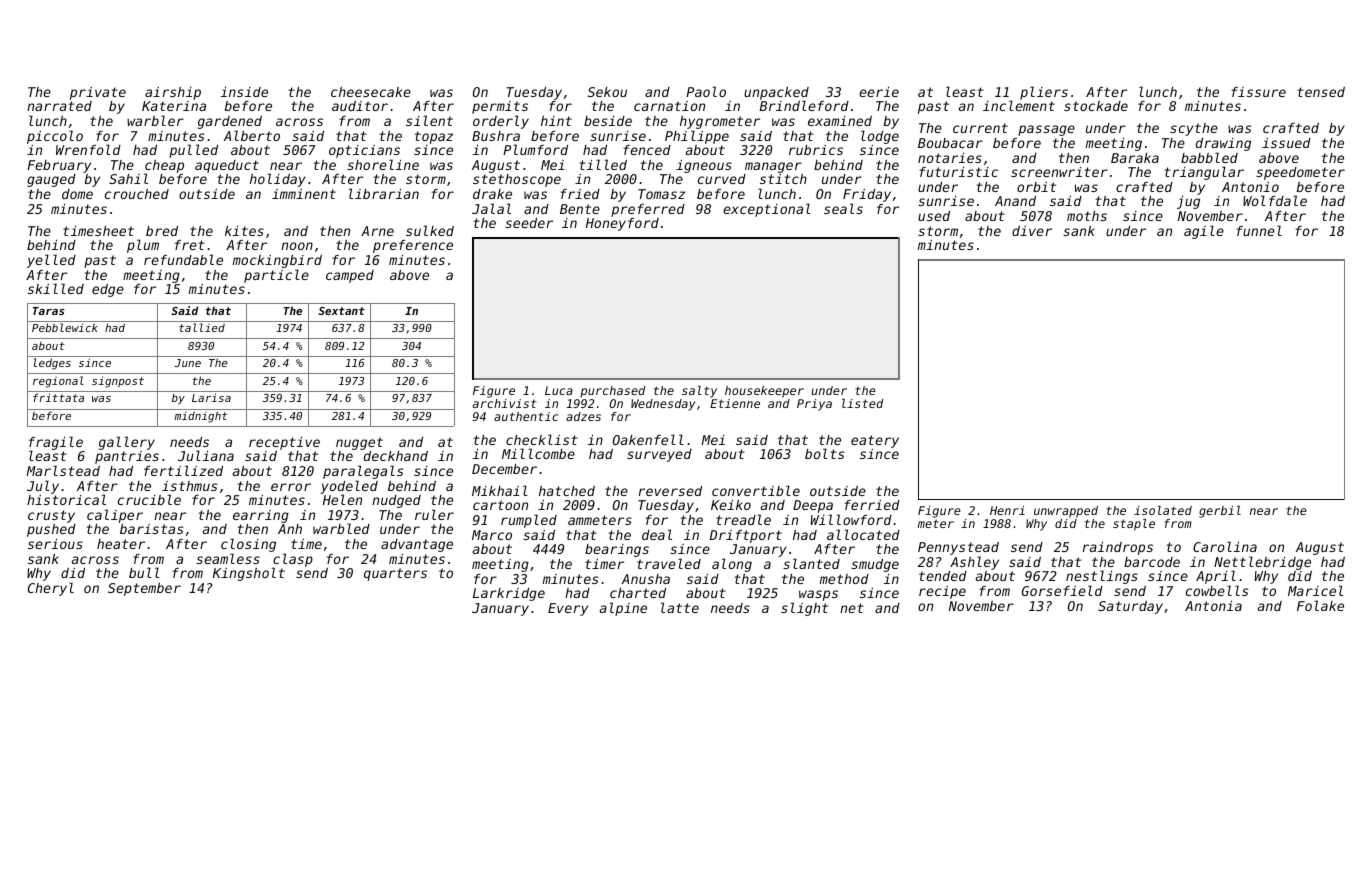 The width and height of the image is (1372, 887). Describe the element at coordinates (529, 521) in the image. I see `rumpled` at that location.
